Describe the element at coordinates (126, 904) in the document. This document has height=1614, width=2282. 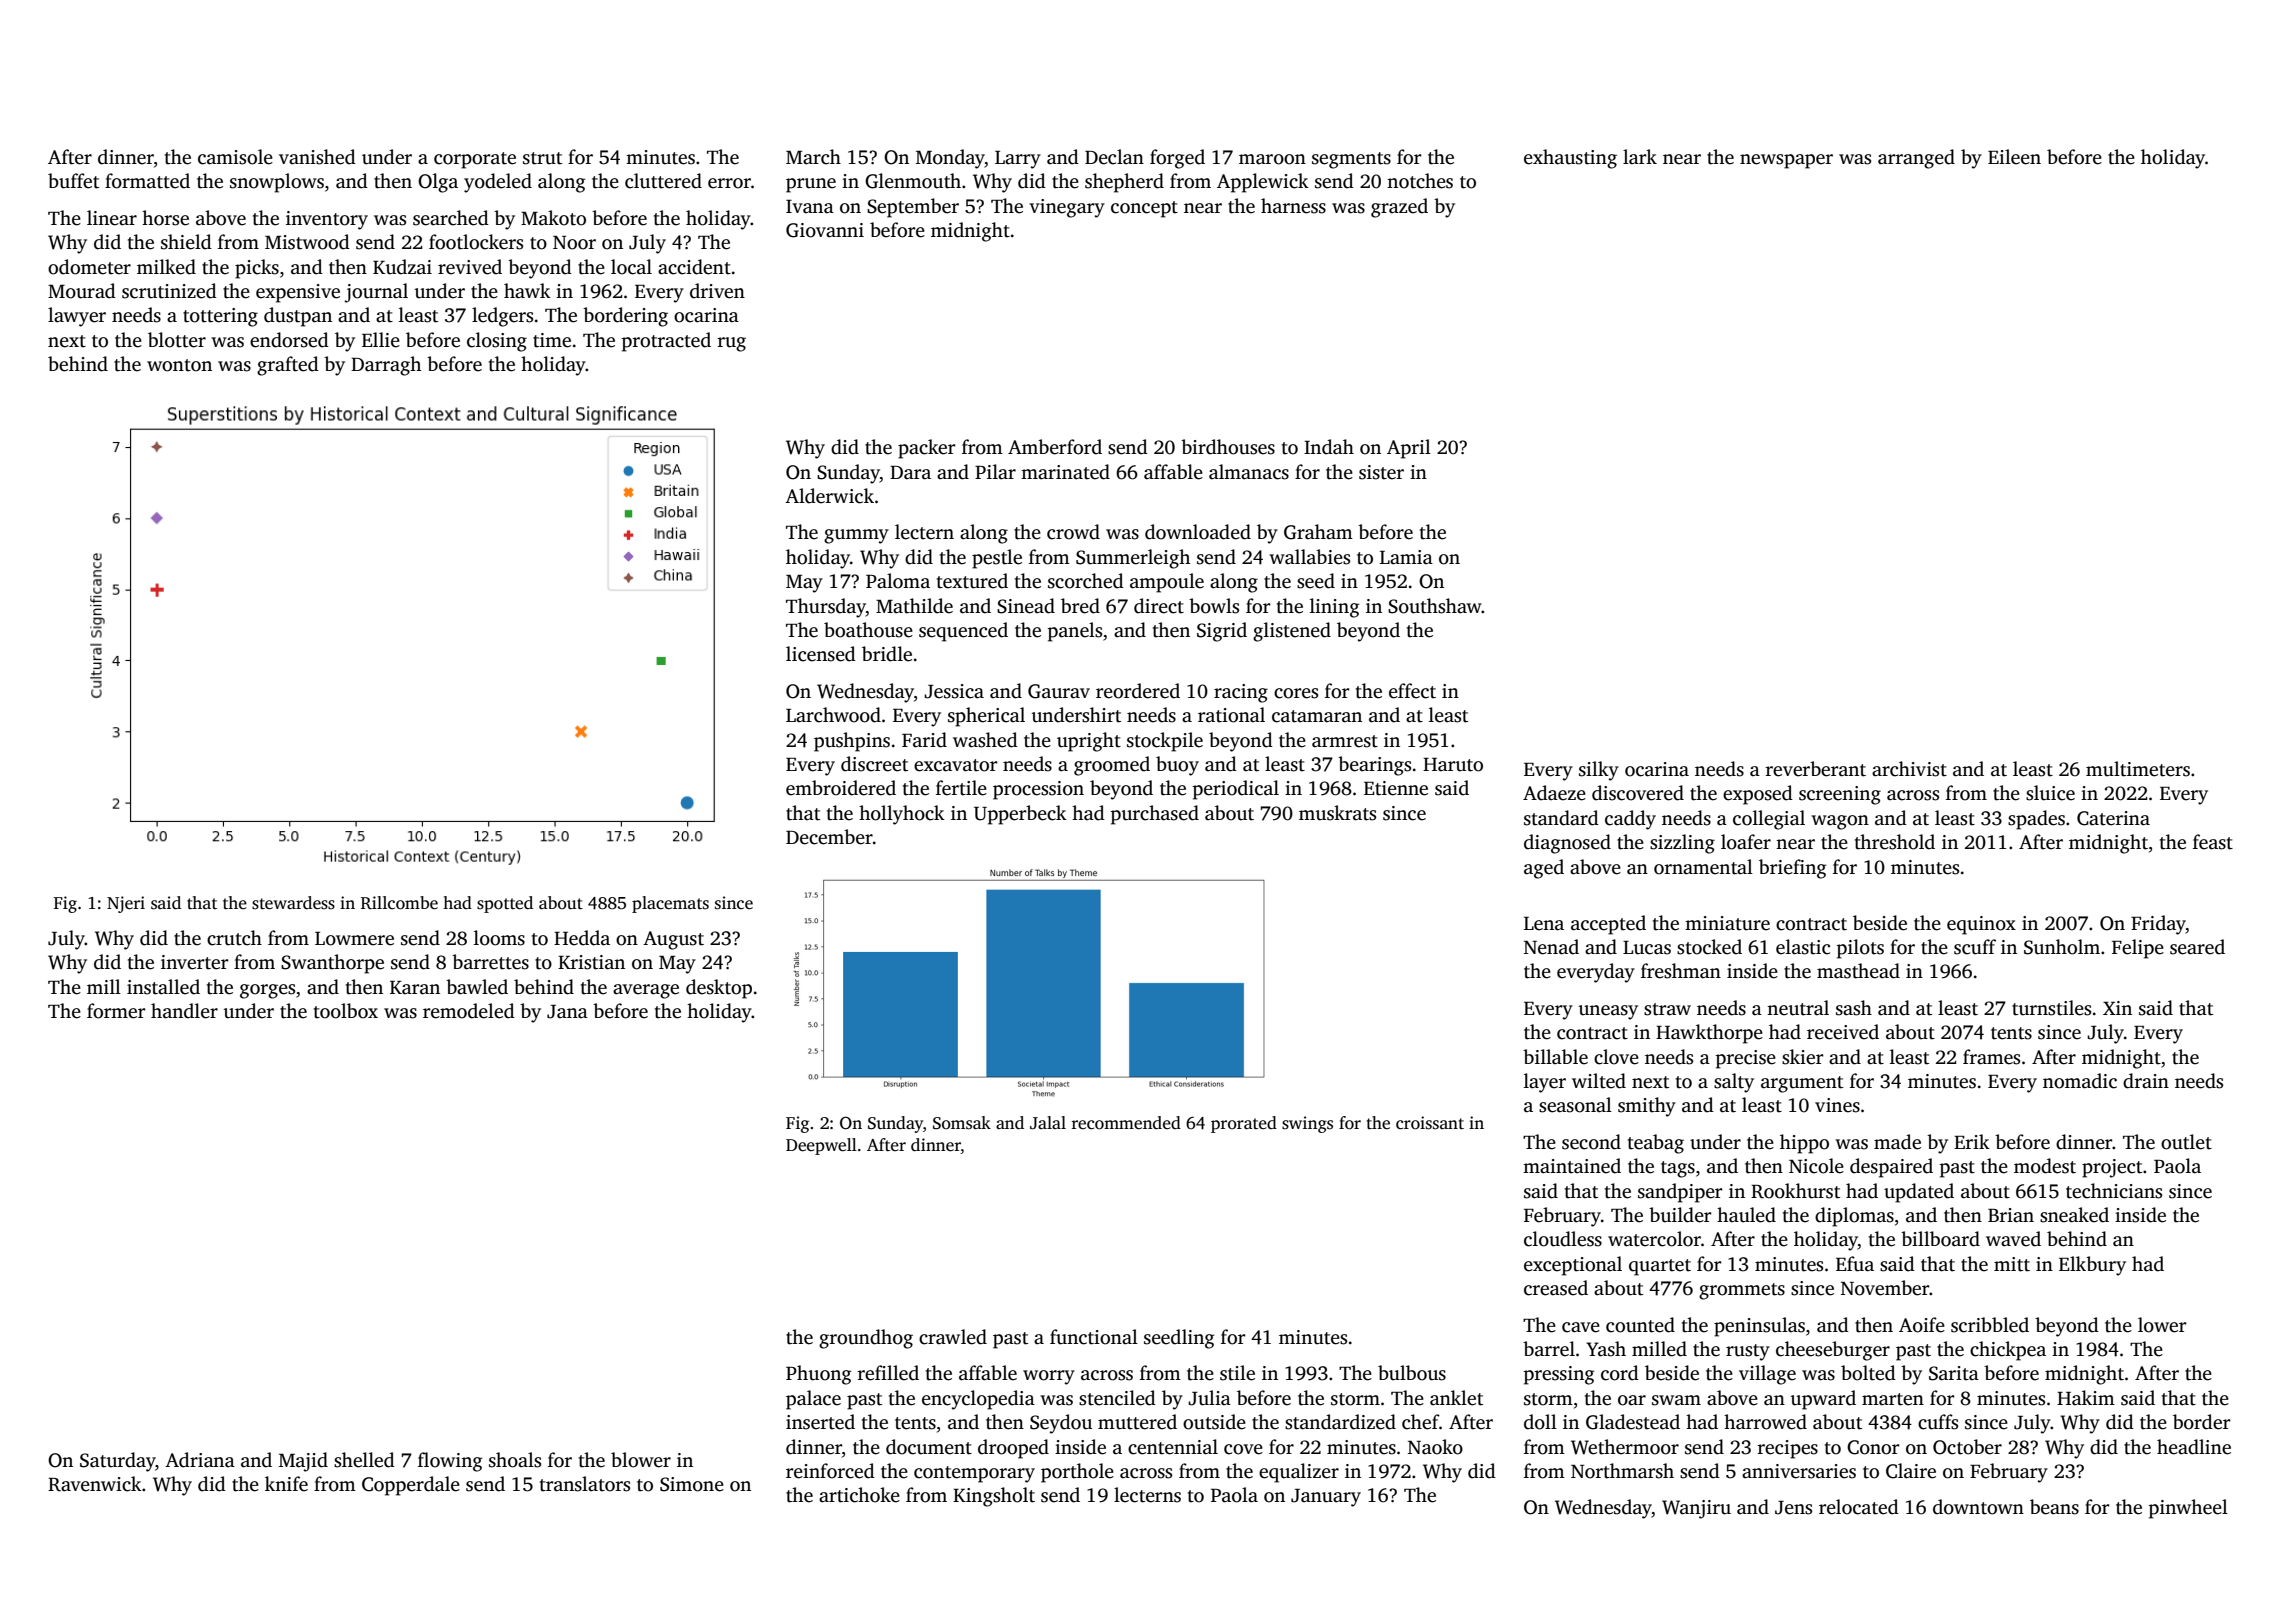
I see `Njeri` at that location.
